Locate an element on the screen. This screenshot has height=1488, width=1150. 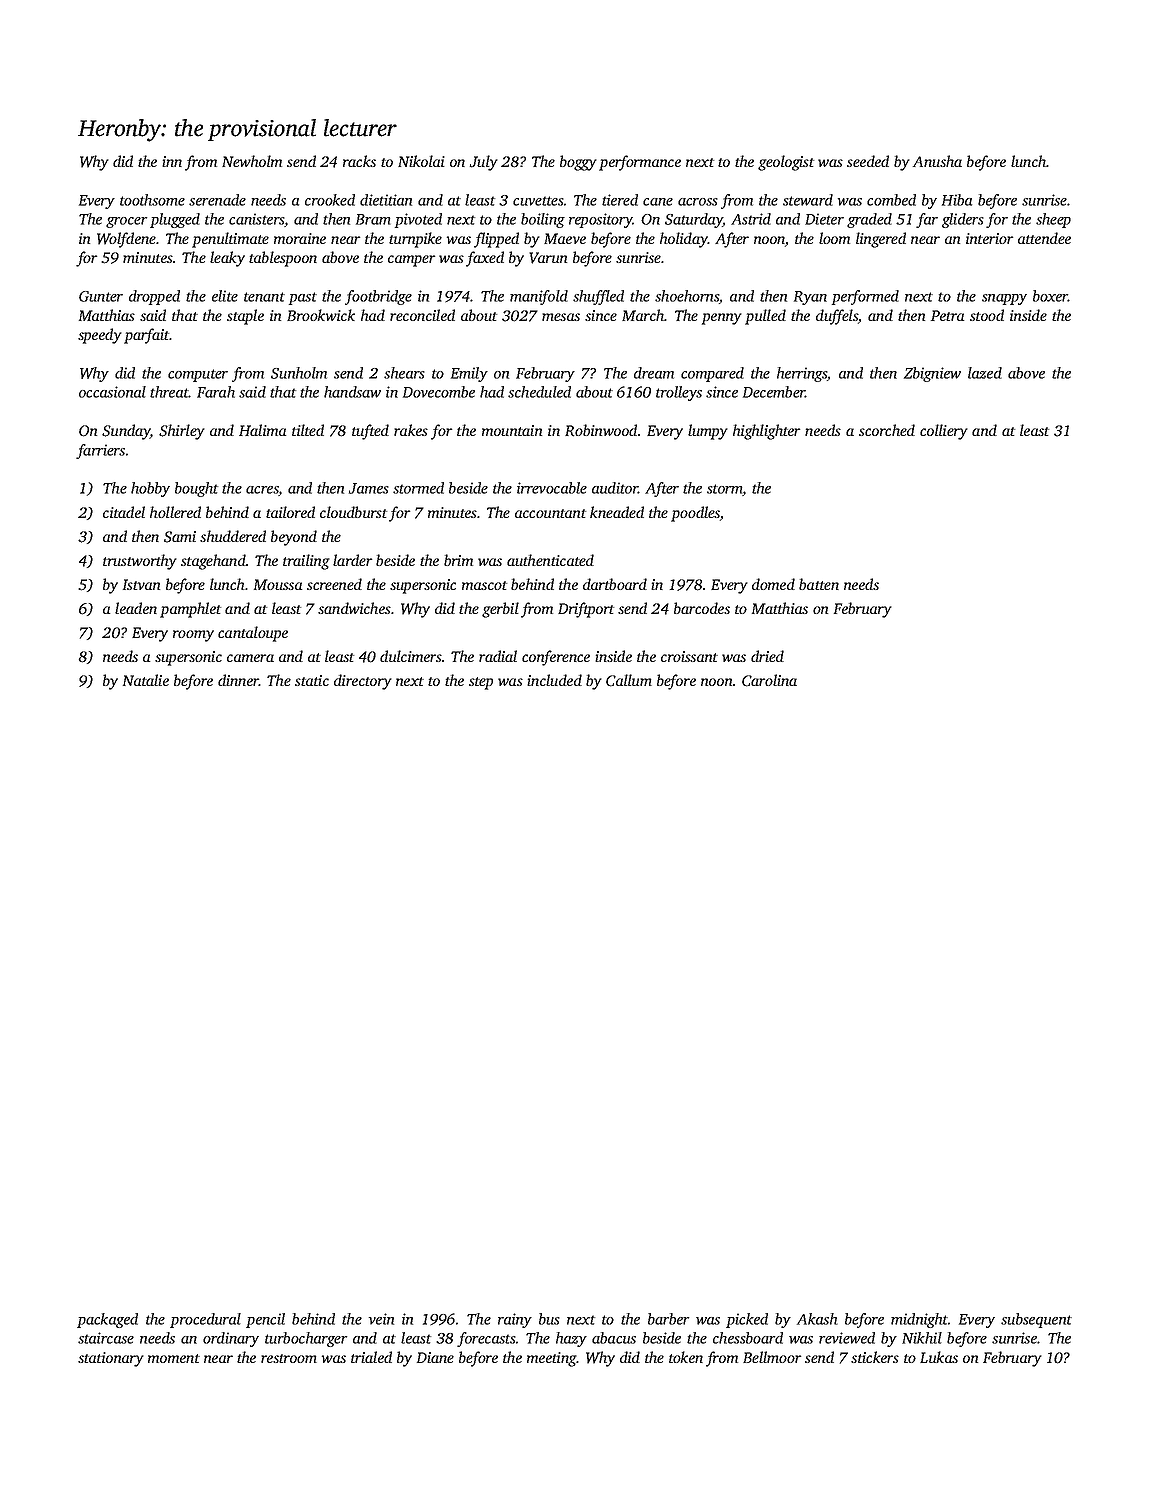
stickers is located at coordinates (875, 1357).
